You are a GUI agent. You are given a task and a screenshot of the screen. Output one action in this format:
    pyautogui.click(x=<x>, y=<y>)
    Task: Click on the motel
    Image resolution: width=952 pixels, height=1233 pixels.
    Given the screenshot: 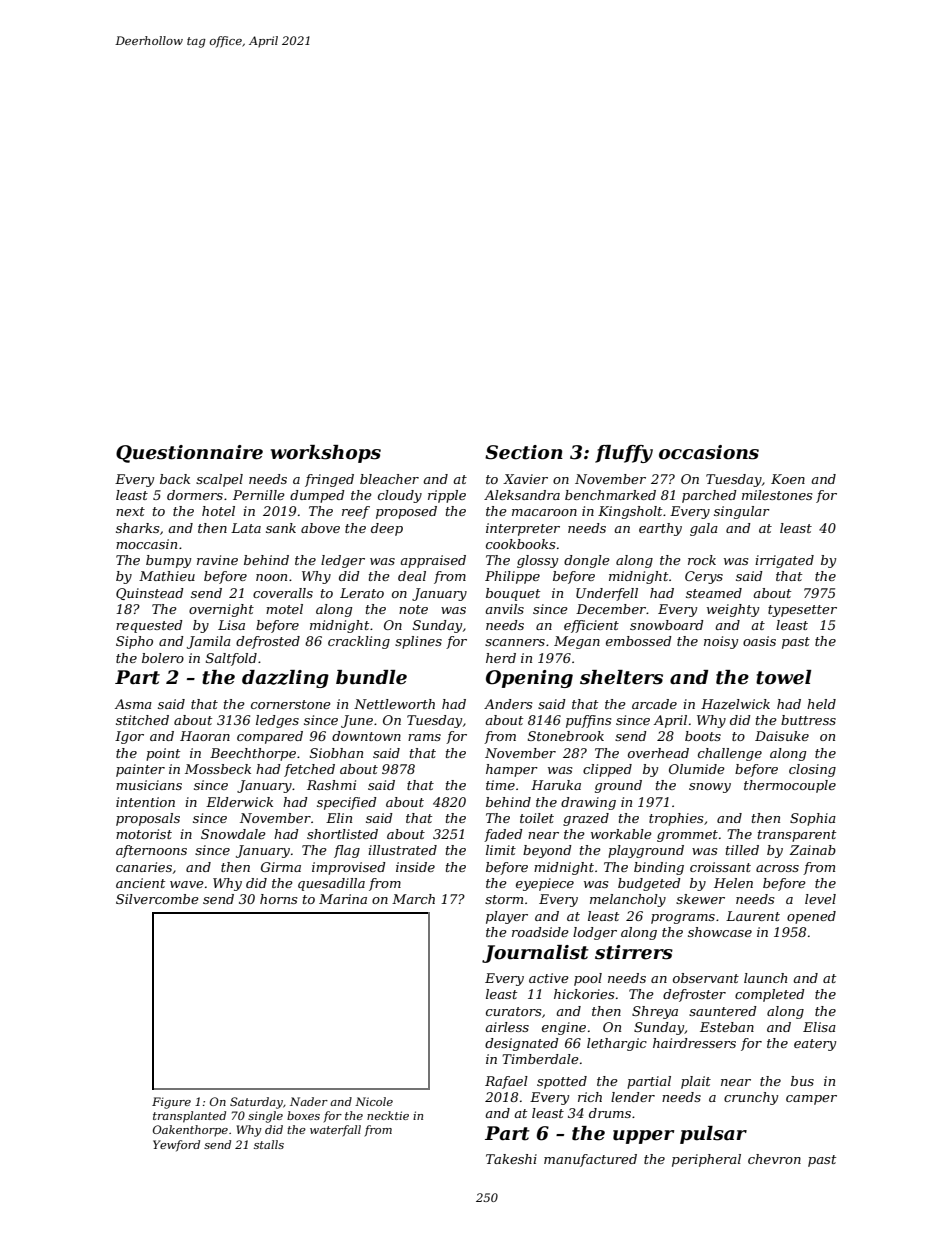 What is the action you would take?
    pyautogui.click(x=284, y=609)
